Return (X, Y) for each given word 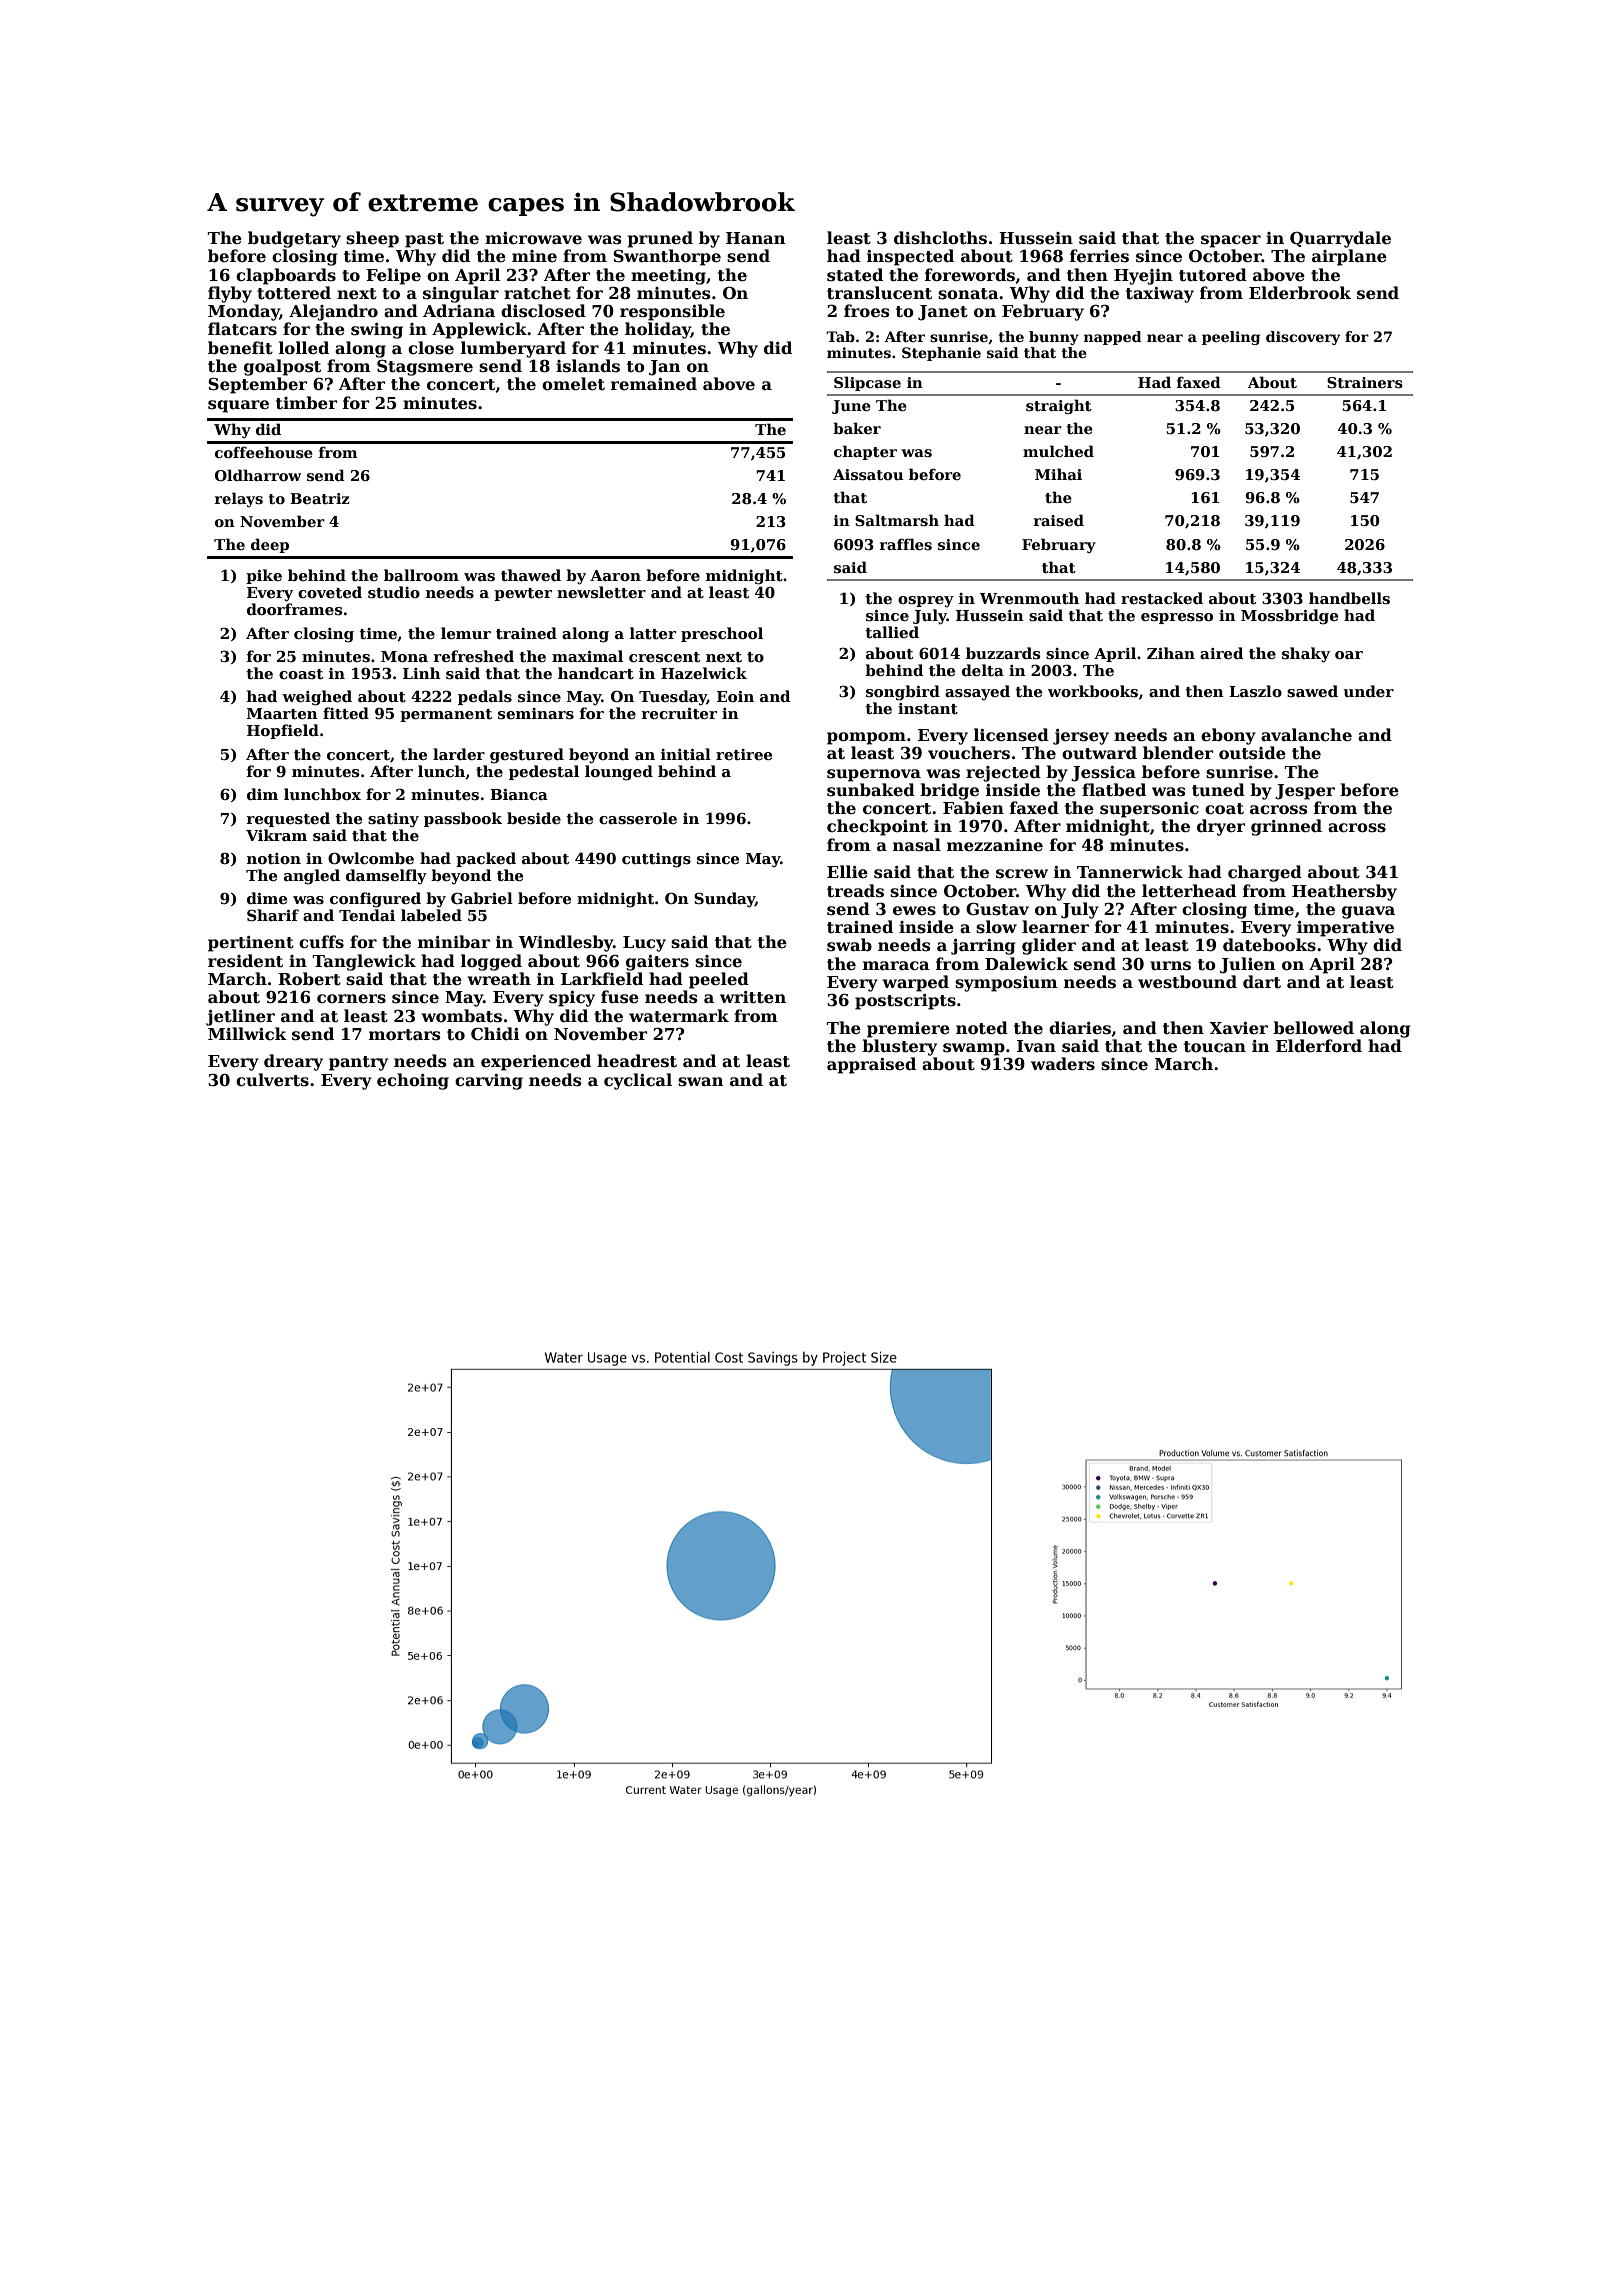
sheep (372, 239)
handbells (1349, 598)
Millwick (247, 1033)
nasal (917, 845)
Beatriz (320, 498)
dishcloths (940, 238)
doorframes (294, 609)
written (753, 997)
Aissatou (868, 475)
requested (288, 819)
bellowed (1313, 1028)
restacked (1162, 598)
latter (653, 633)
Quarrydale (1340, 239)
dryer (1221, 827)
